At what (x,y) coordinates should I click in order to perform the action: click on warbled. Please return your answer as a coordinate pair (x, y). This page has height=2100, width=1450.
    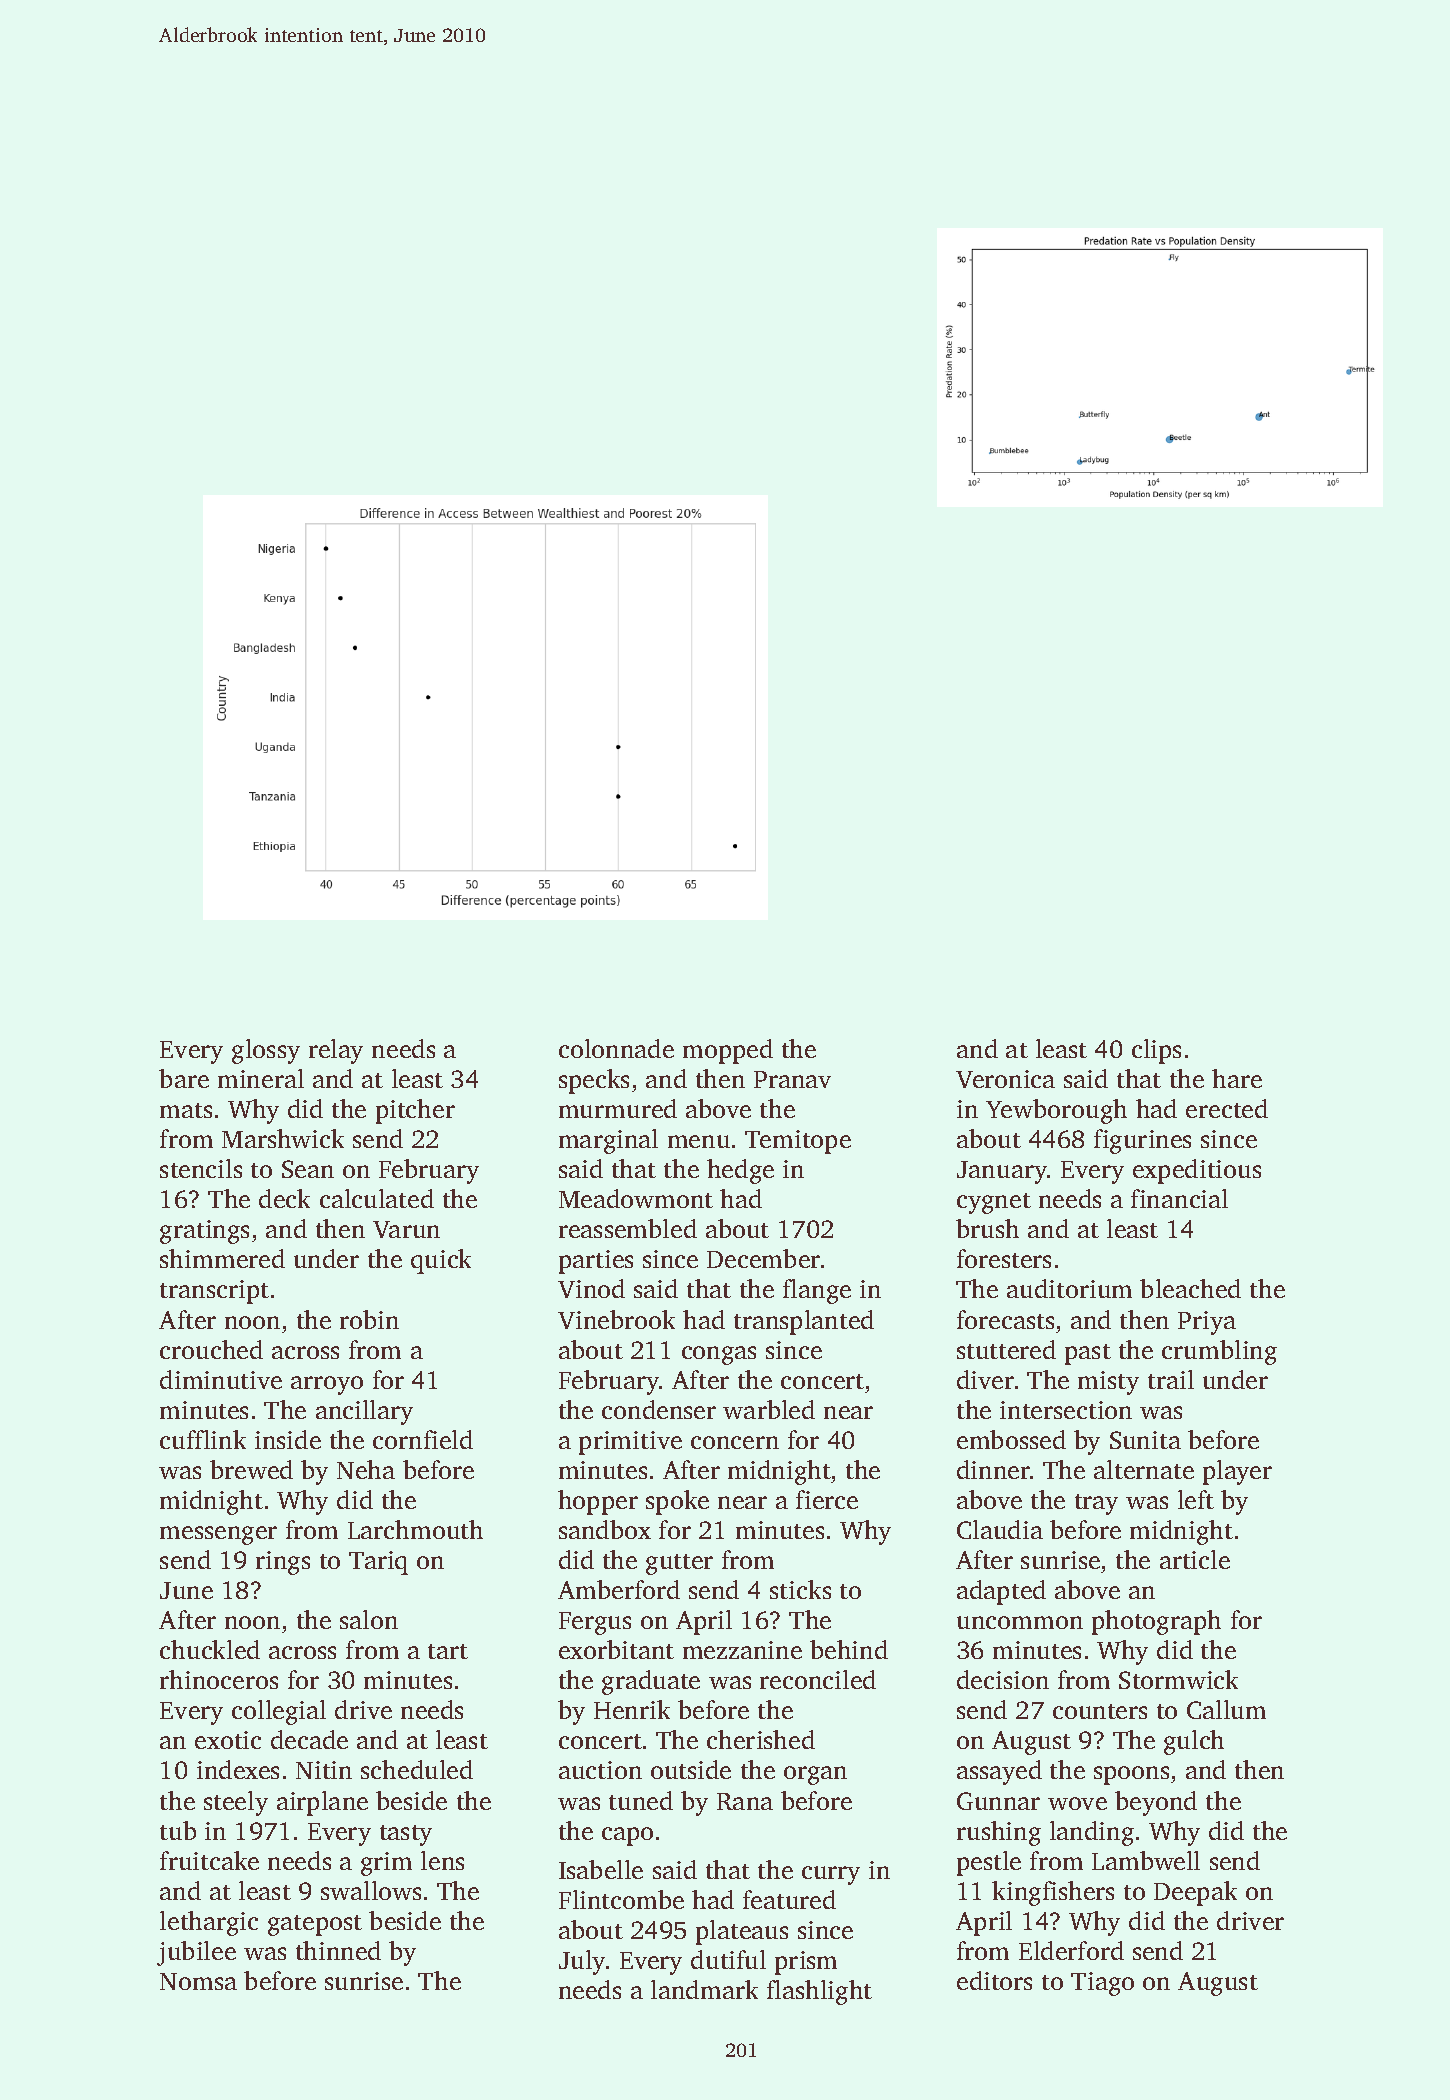
    Looking at the image, I should click on (769, 1409).
